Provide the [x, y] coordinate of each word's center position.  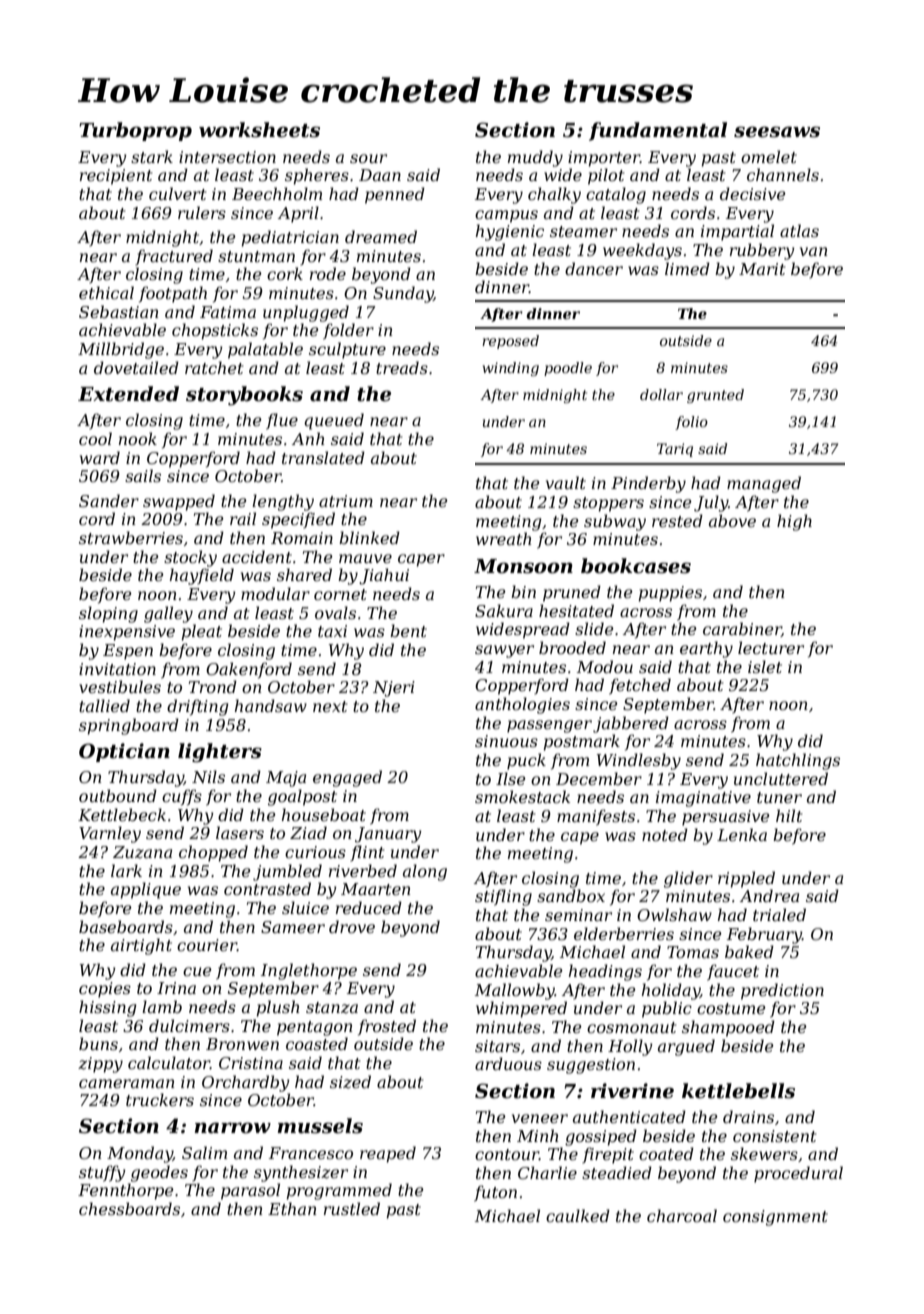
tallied [104, 705]
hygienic [510, 232]
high [794, 522]
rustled [352, 1208]
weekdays [642, 251]
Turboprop [135, 131]
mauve [365, 558]
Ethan [292, 1208]
